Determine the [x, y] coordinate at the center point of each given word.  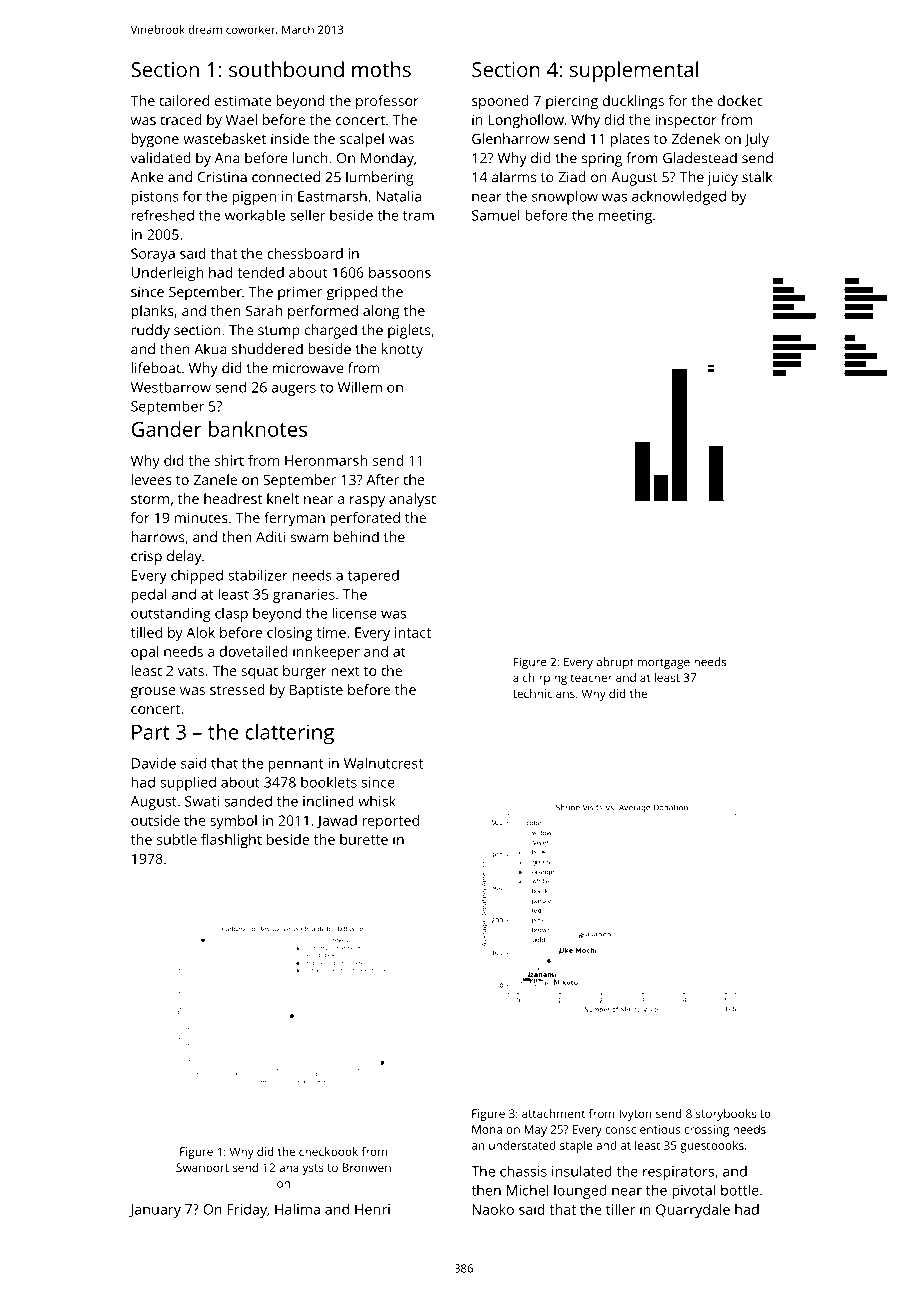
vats [191, 671]
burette [364, 839]
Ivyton [635, 1115]
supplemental [634, 71]
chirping [545, 679]
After [382, 479]
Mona [487, 1129]
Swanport [202, 1169]
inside [290, 138]
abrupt [615, 663]
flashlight [231, 841]
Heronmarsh [326, 460]
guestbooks [712, 1147]
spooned [500, 102]
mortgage [664, 663]
